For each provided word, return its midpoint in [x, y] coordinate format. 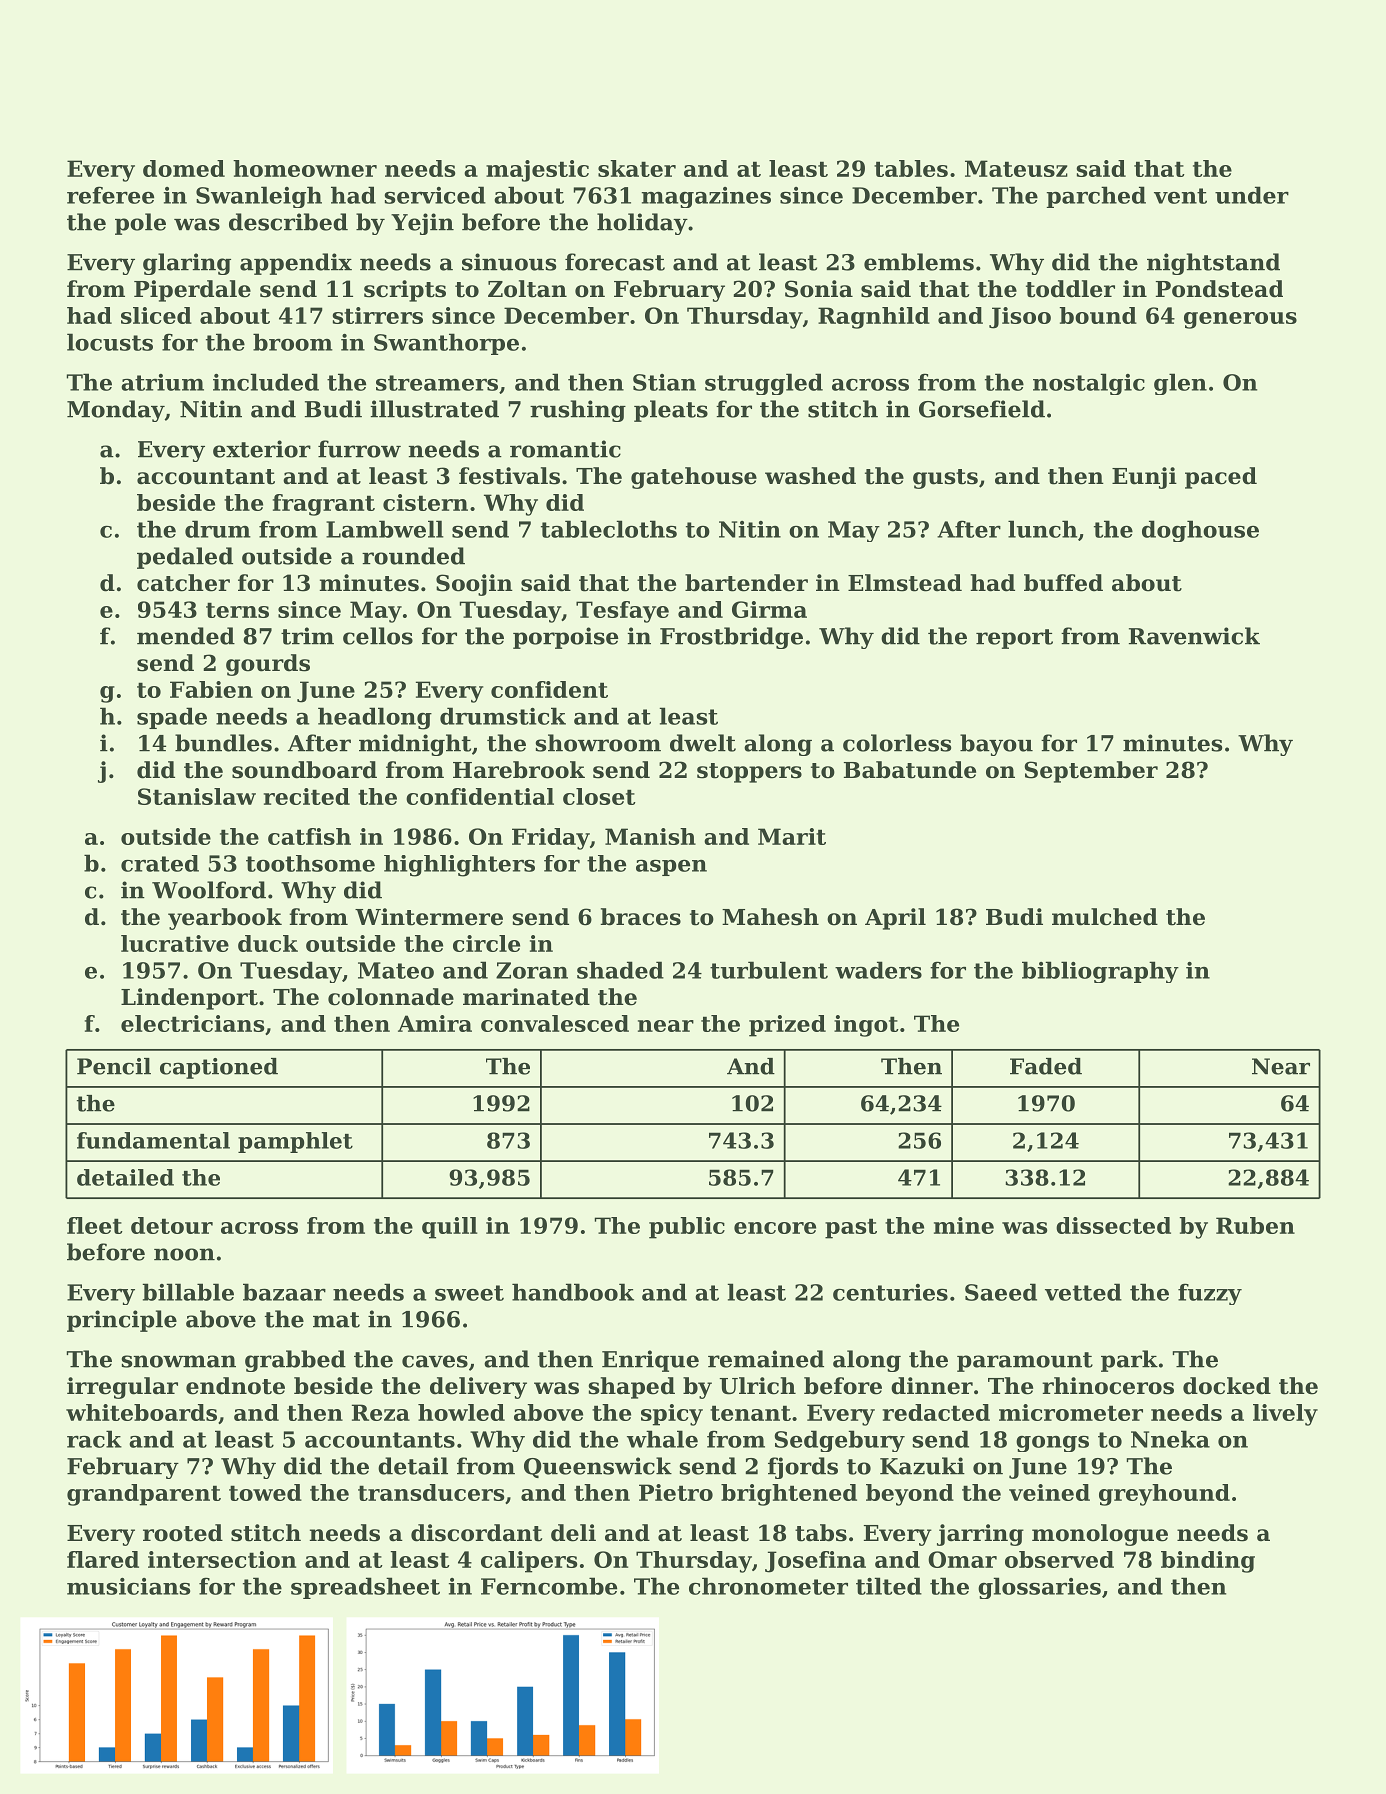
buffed [1063, 583]
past [851, 1228]
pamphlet [295, 1142]
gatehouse [694, 478]
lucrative [175, 943]
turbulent [769, 970]
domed [184, 168]
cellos [378, 636]
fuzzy [1210, 1294]
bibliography [1100, 972]
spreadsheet [365, 1588]
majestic [537, 171]
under [1252, 195]
